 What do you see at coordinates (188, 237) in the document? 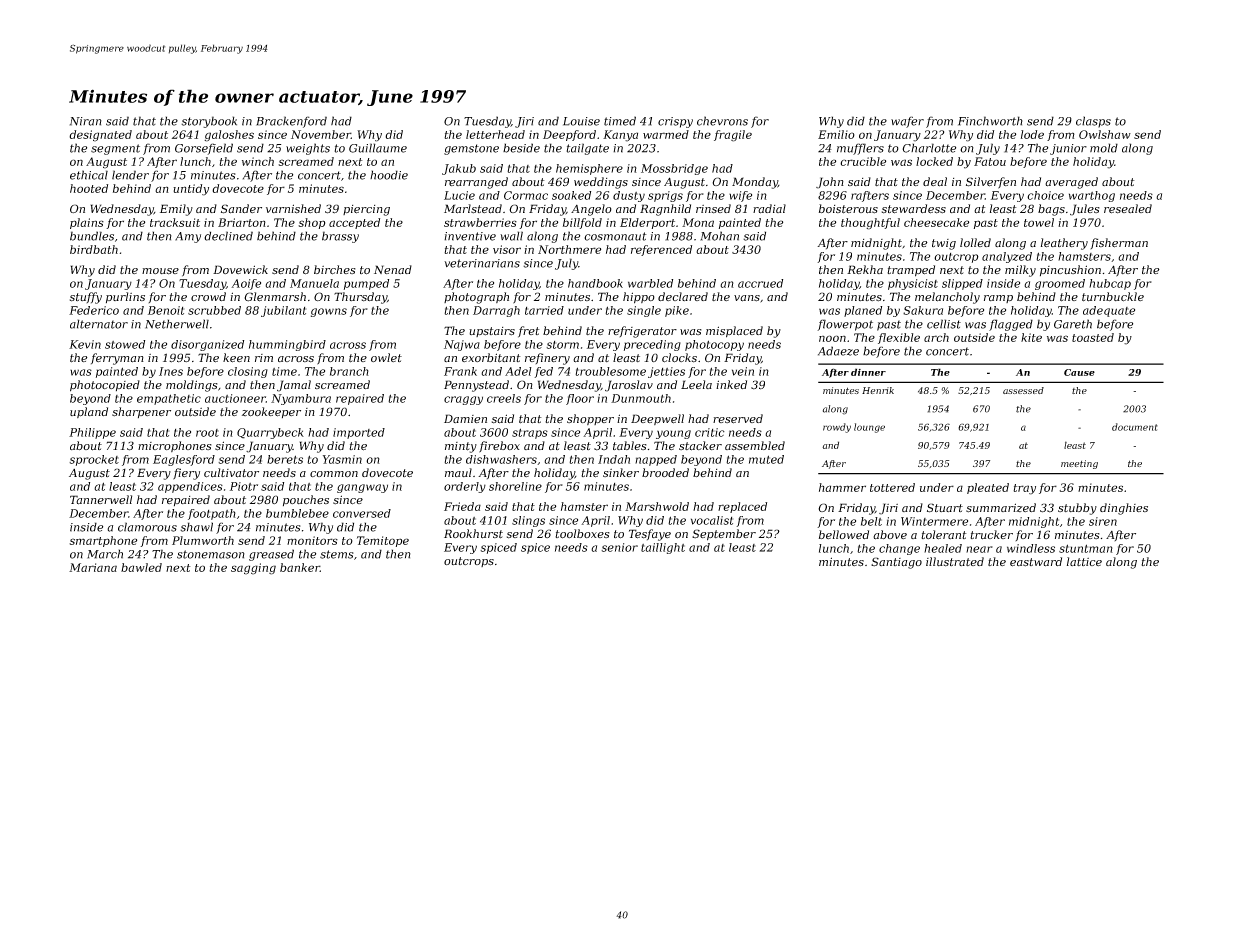
I see `Amy` at bounding box center [188, 237].
